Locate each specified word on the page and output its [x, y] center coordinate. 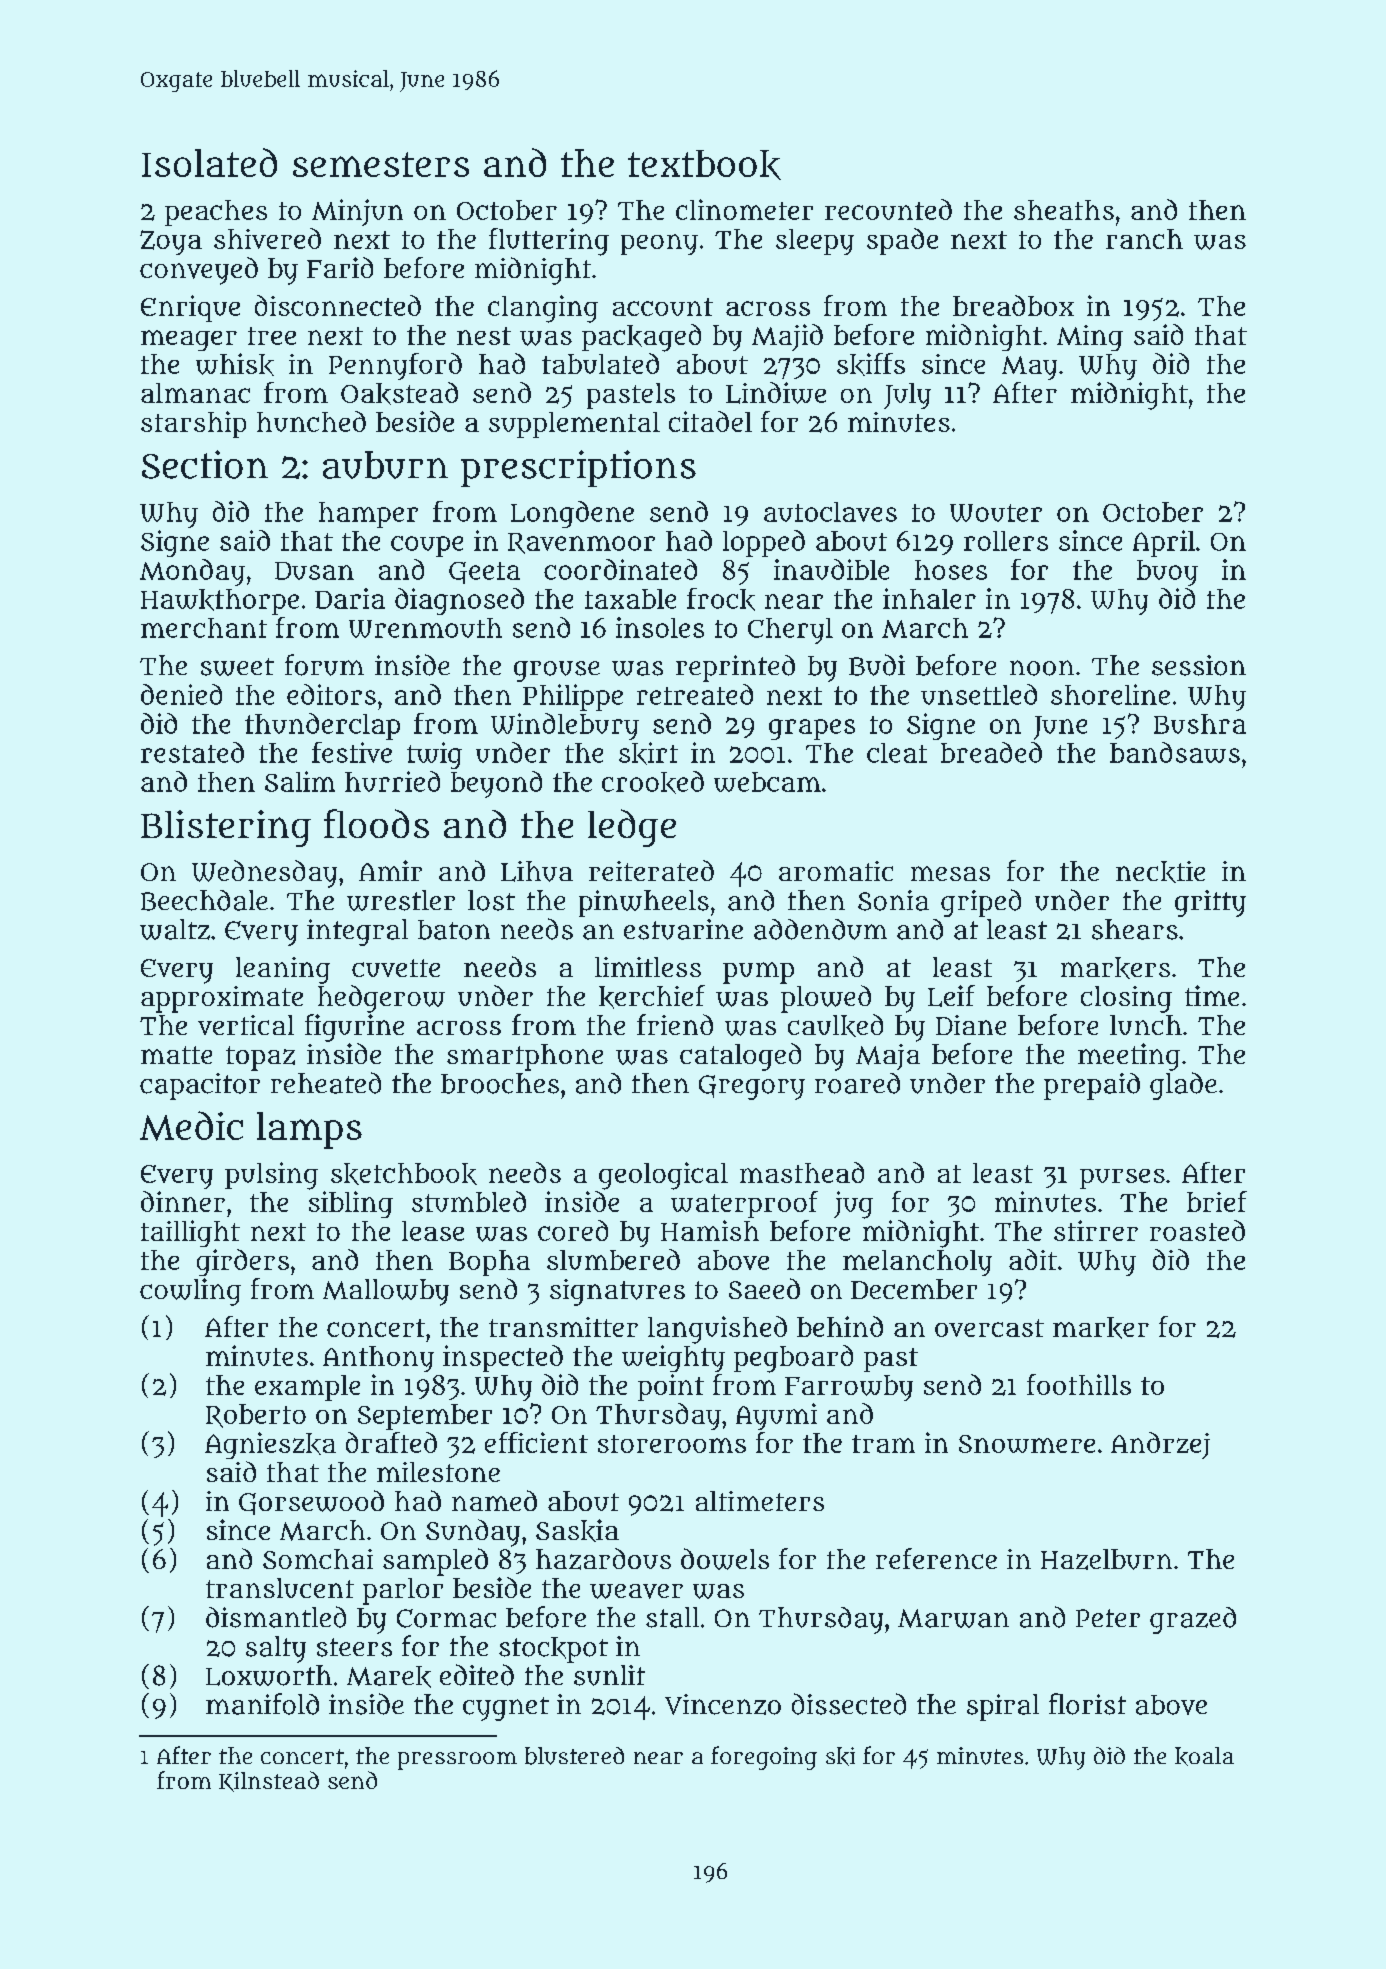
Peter [1108, 1618]
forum [324, 665]
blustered [574, 1756]
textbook [704, 165]
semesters [381, 164]
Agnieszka [270, 1445]
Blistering [226, 828]
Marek [389, 1677]
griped [981, 903]
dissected [849, 1704]
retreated [695, 694]
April [1164, 543]
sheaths [1064, 210]
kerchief [652, 997]
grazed [1193, 1620]
